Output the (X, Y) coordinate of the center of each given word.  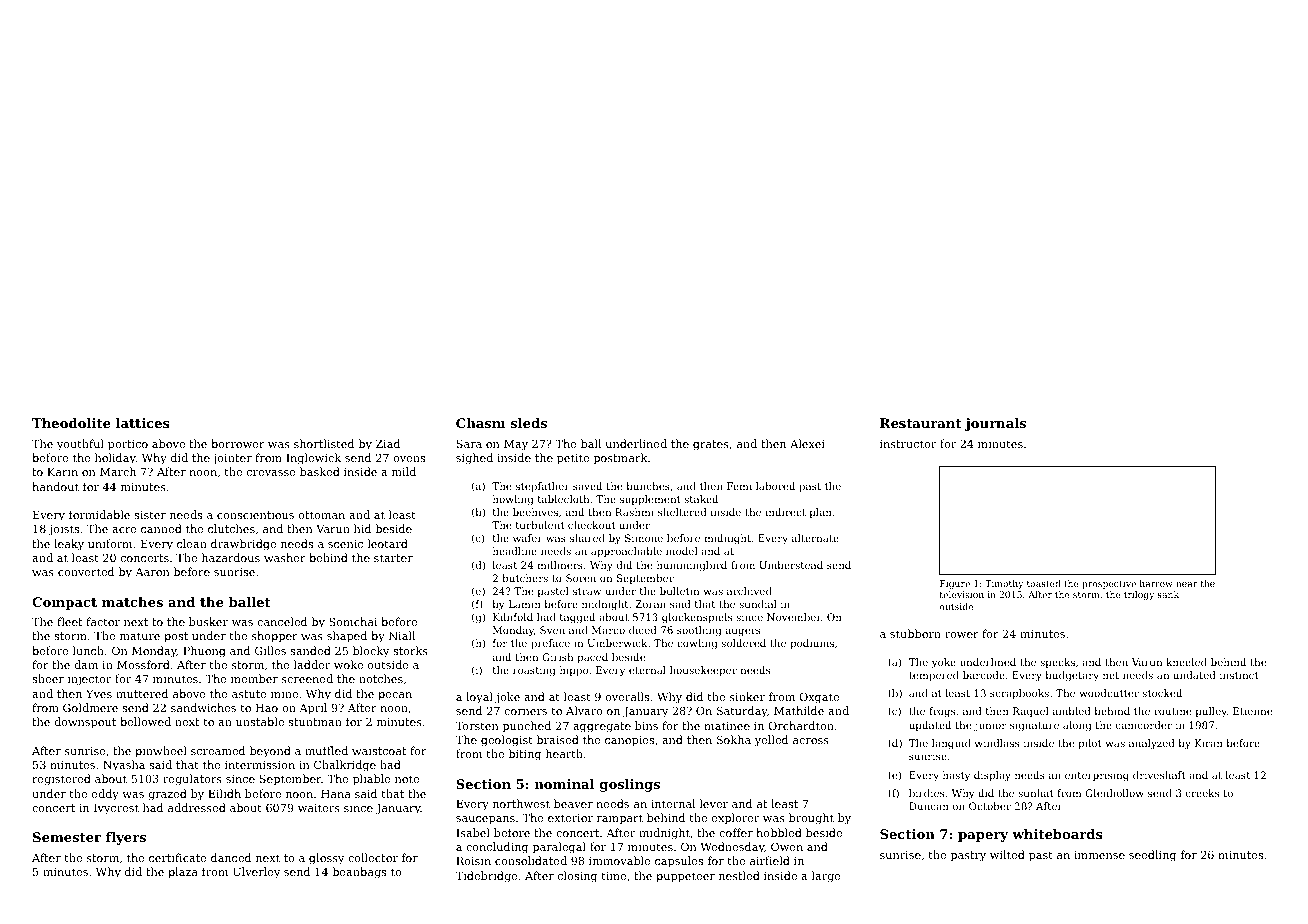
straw (587, 591)
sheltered (682, 512)
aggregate (602, 727)
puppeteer (685, 877)
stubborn (915, 633)
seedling (1152, 856)
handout (55, 486)
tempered (934, 676)
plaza (183, 873)
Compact (64, 603)
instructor (908, 444)
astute (249, 694)
